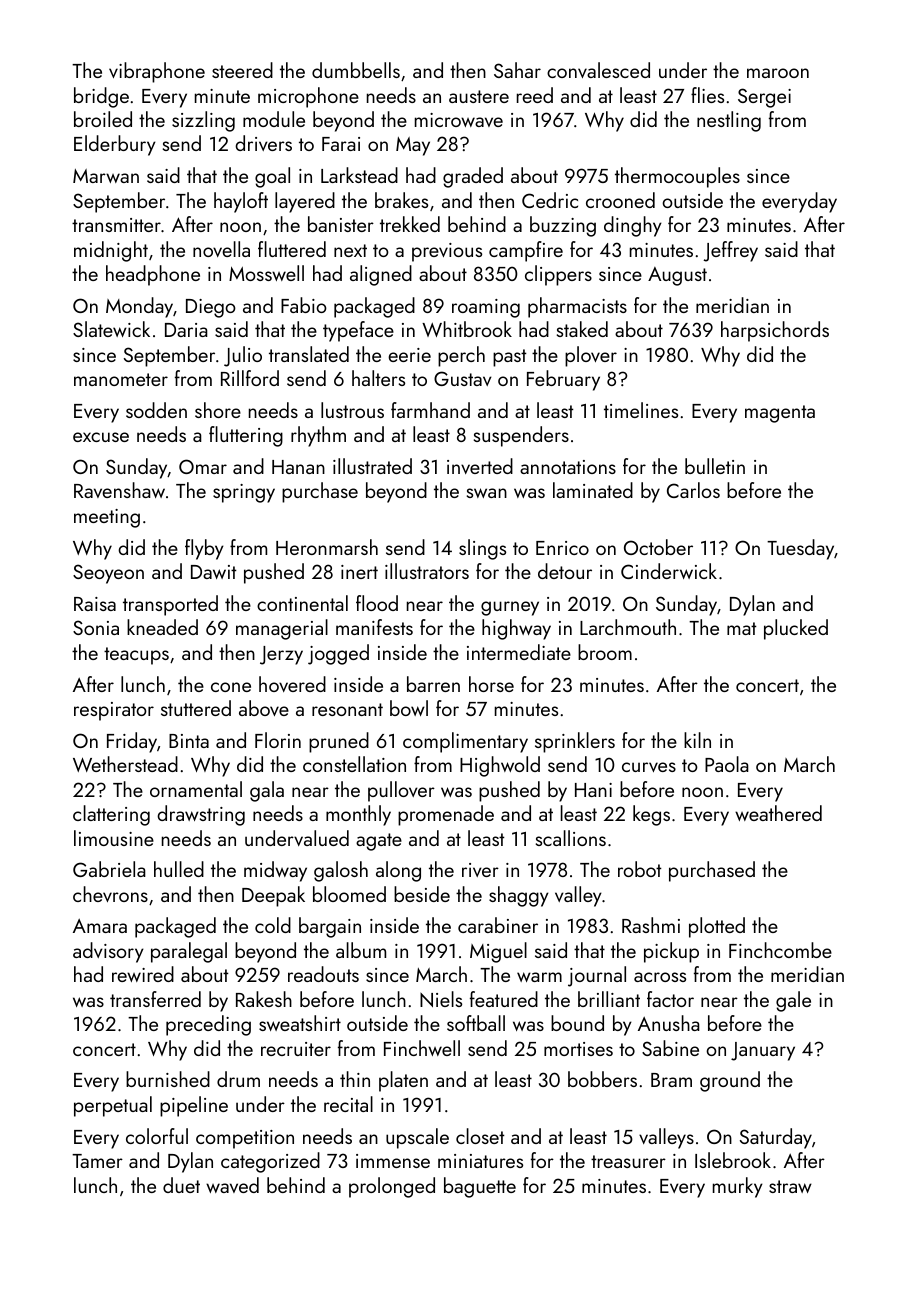 The image size is (924, 1308). Describe the element at coordinates (473, 177) in the screenshot. I see `graded` at that location.
